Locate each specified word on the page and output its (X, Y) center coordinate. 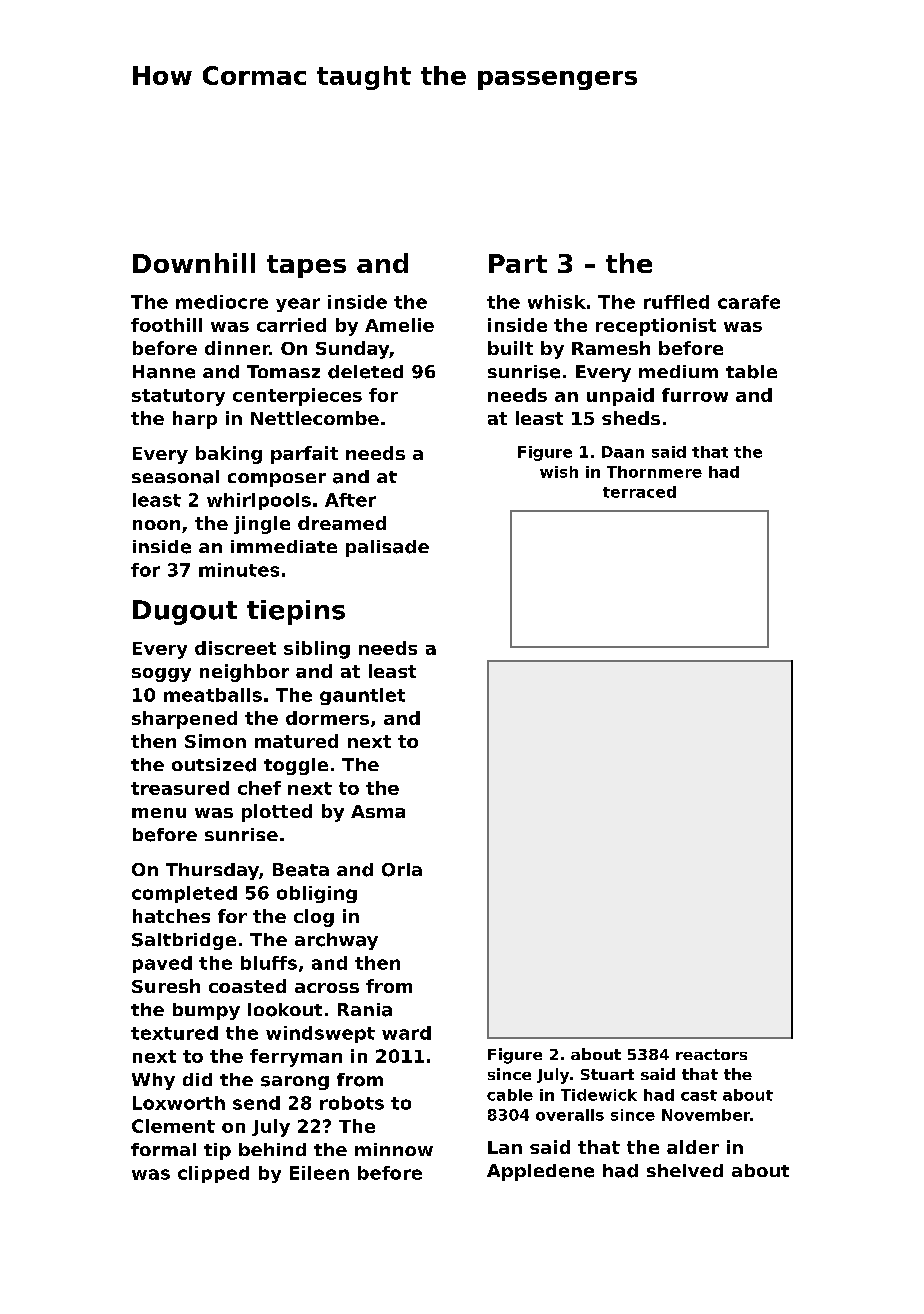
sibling (317, 650)
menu (159, 813)
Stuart (607, 1074)
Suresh (166, 986)
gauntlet (362, 696)
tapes (306, 266)
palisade (387, 548)
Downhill (194, 263)
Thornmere (654, 472)
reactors (711, 1054)
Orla (402, 870)
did (197, 1079)
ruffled (676, 302)
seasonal (175, 477)
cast (699, 1095)
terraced (639, 492)
